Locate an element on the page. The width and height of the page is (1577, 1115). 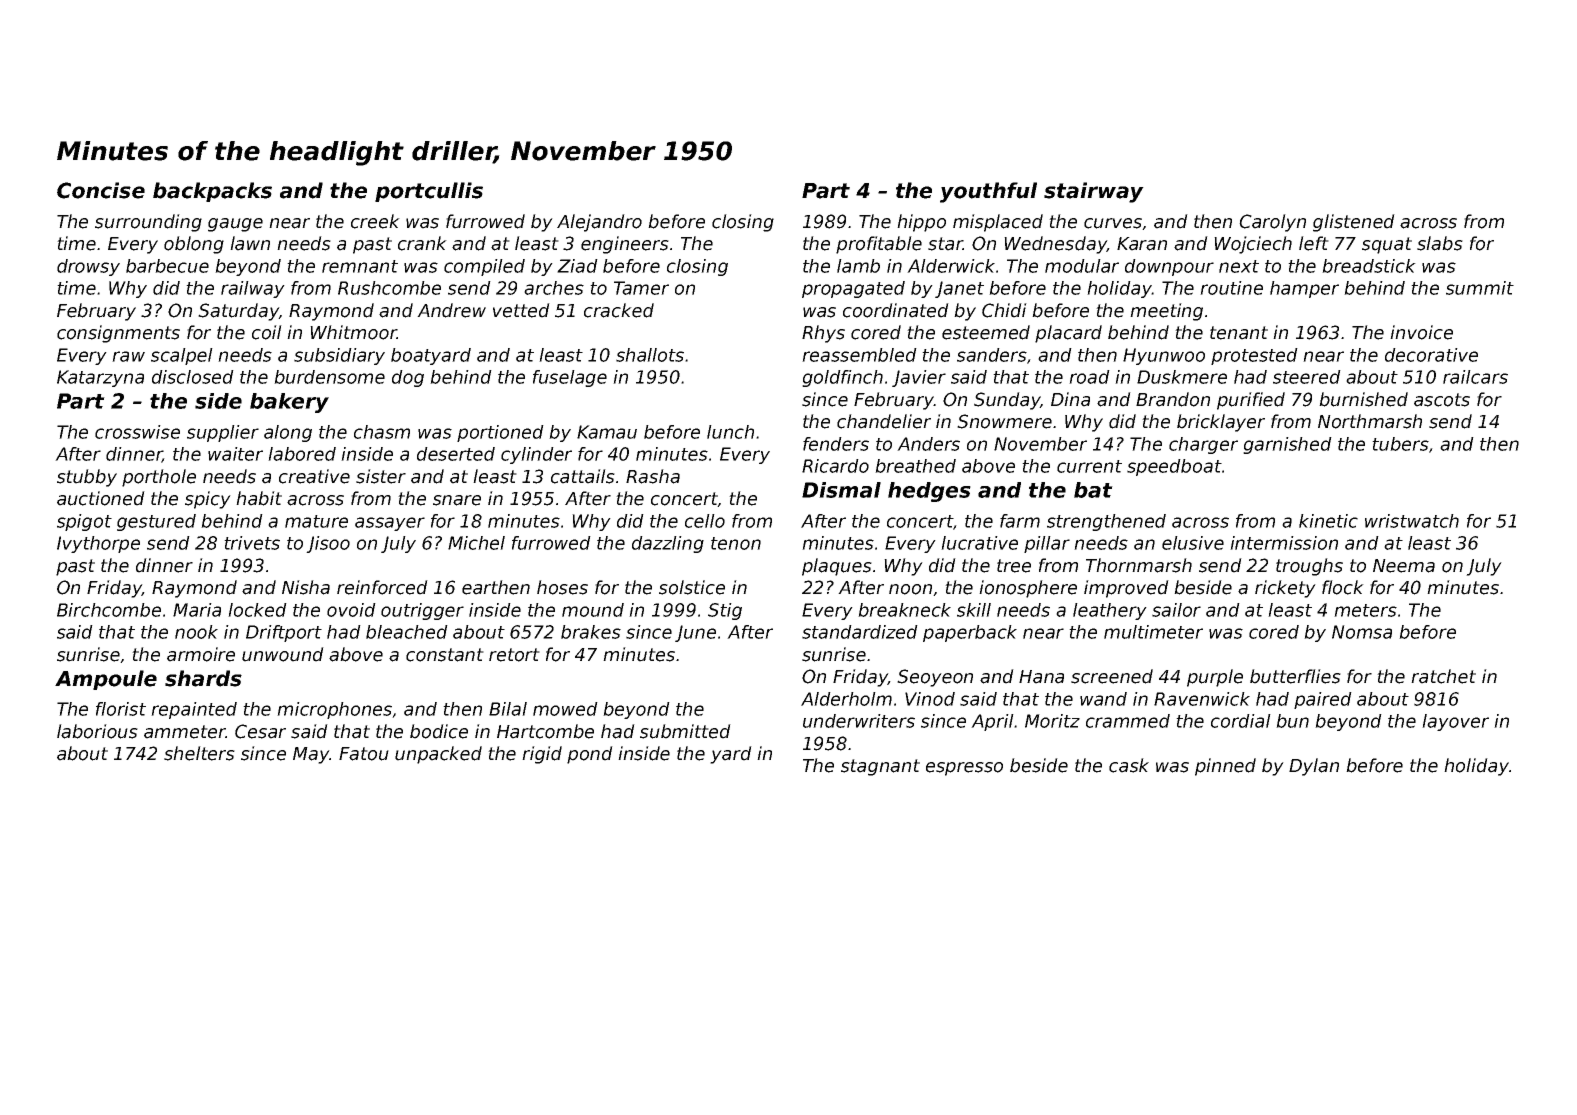
esteemed is located at coordinates (986, 332).
